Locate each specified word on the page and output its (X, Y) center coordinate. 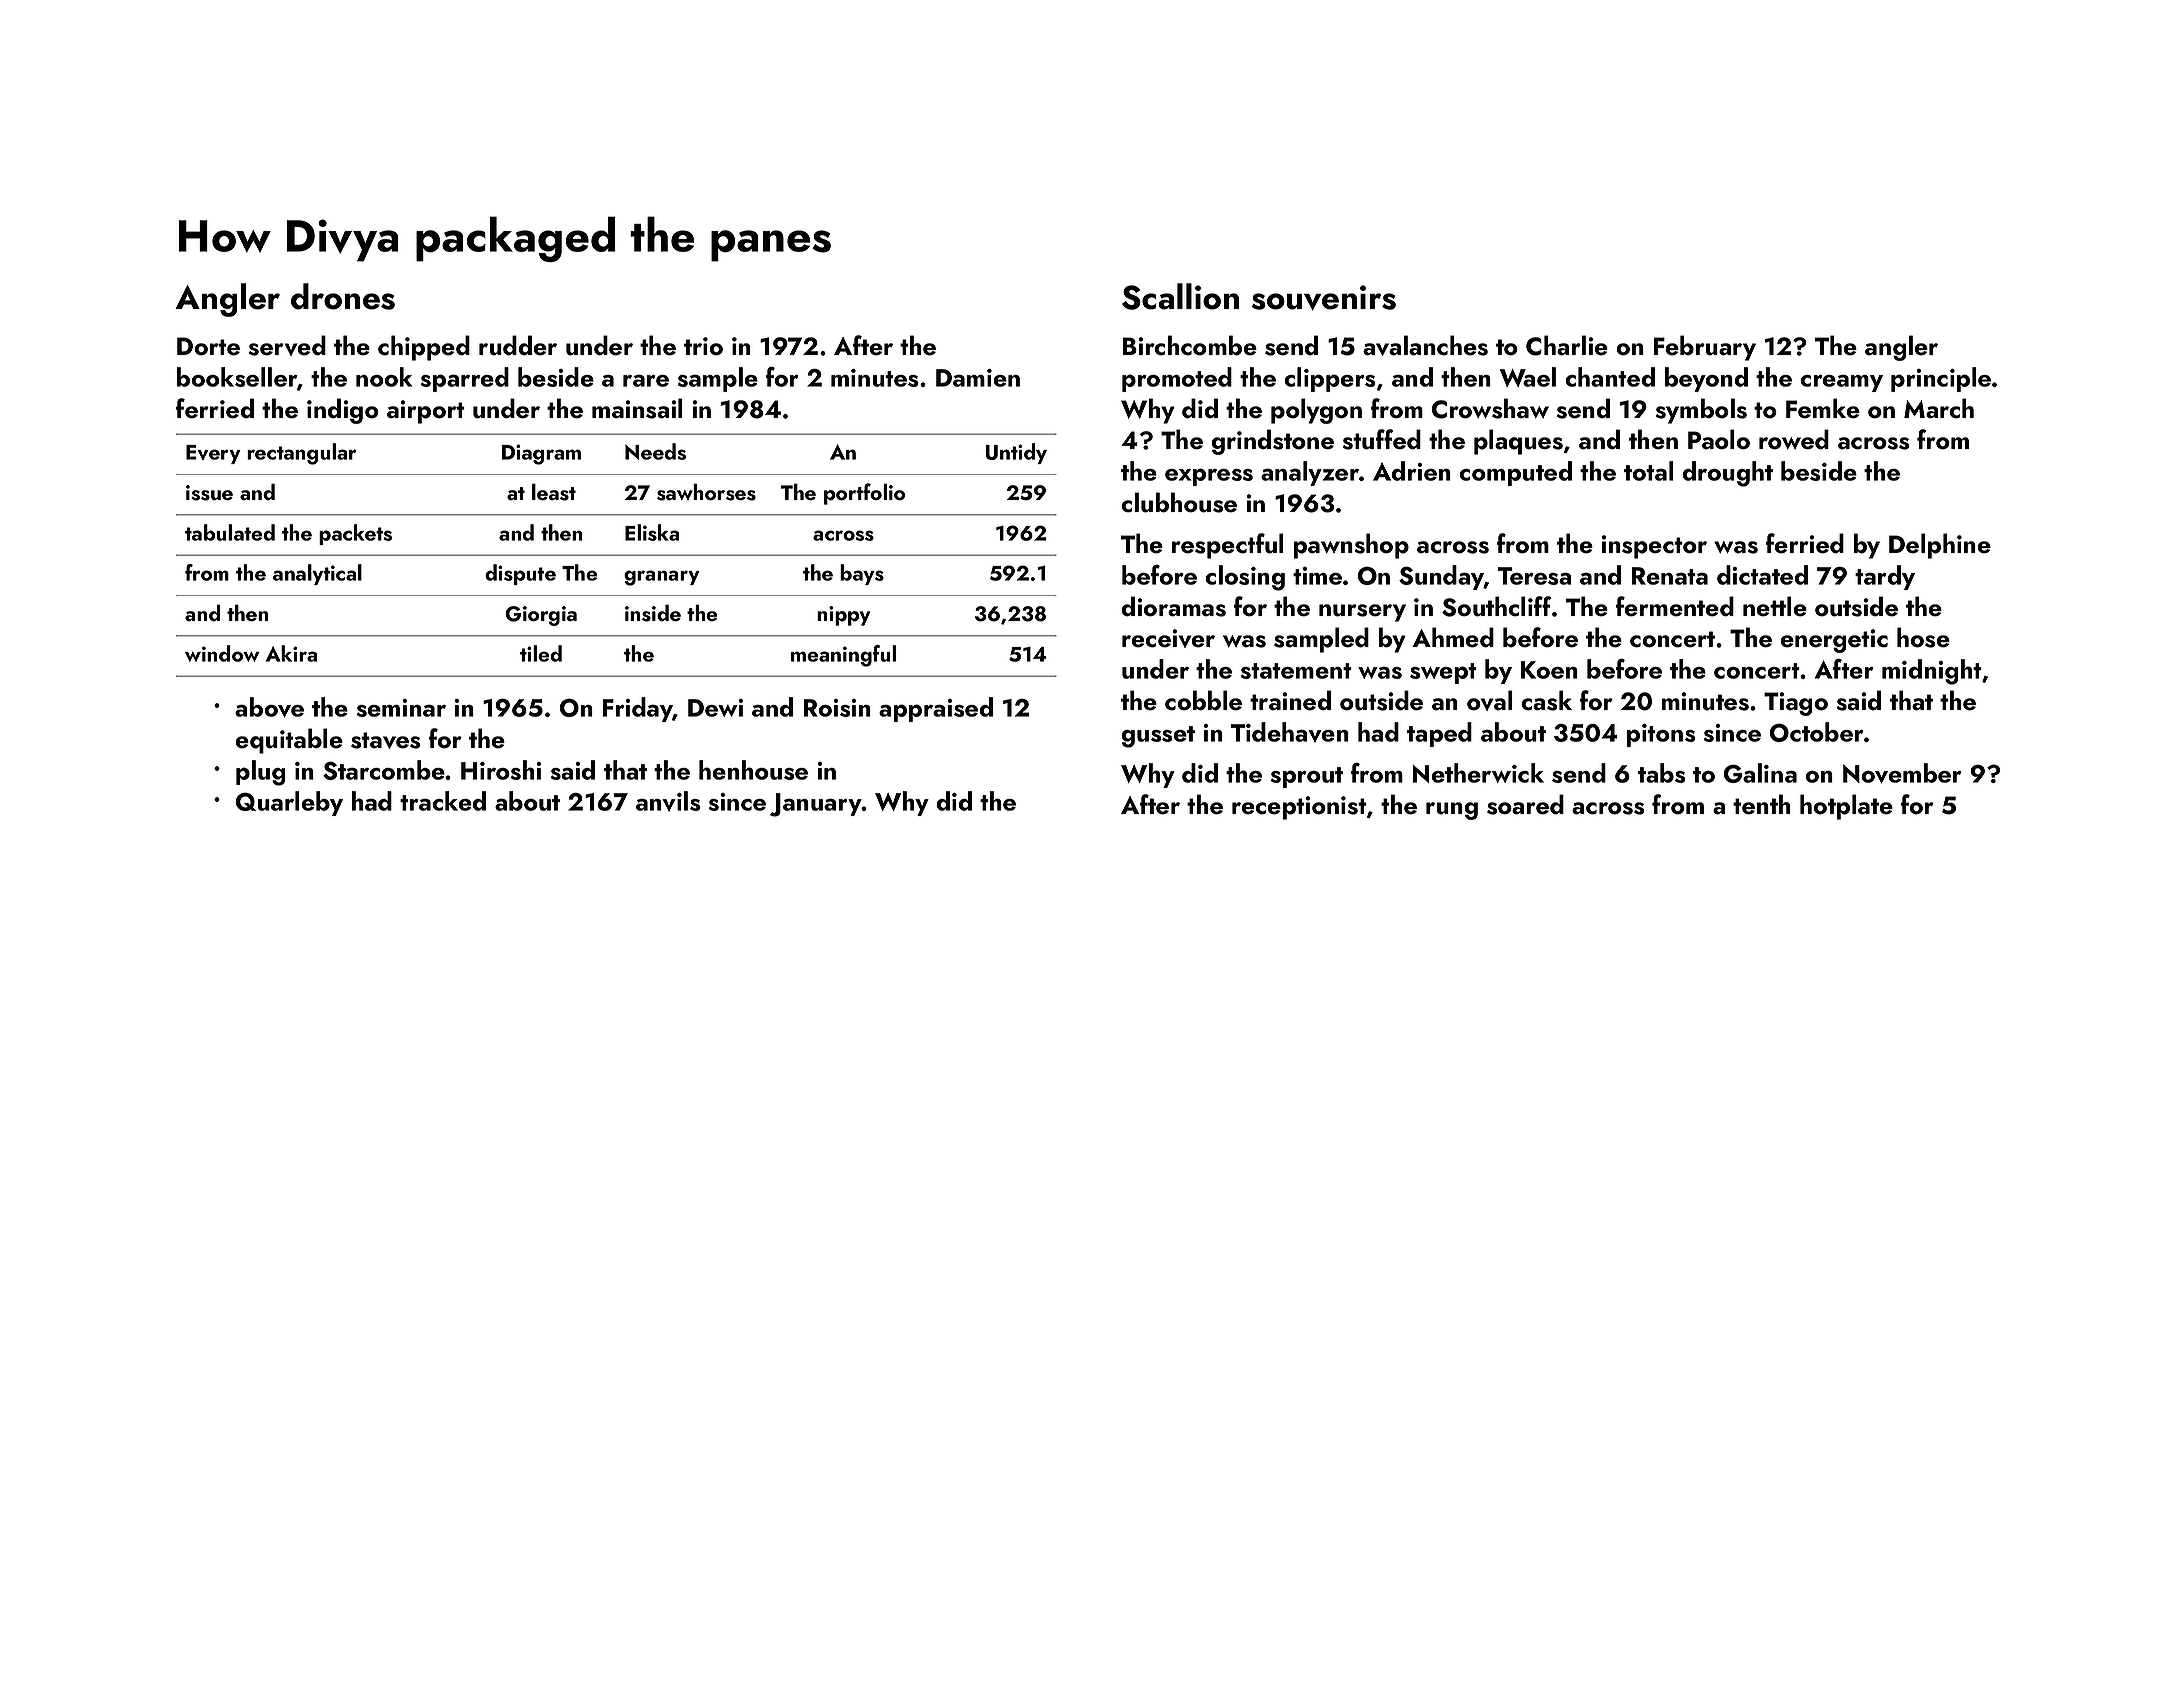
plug (260, 773)
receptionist (1299, 808)
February (1705, 348)
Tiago (1796, 704)
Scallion (1180, 296)
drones (343, 296)
